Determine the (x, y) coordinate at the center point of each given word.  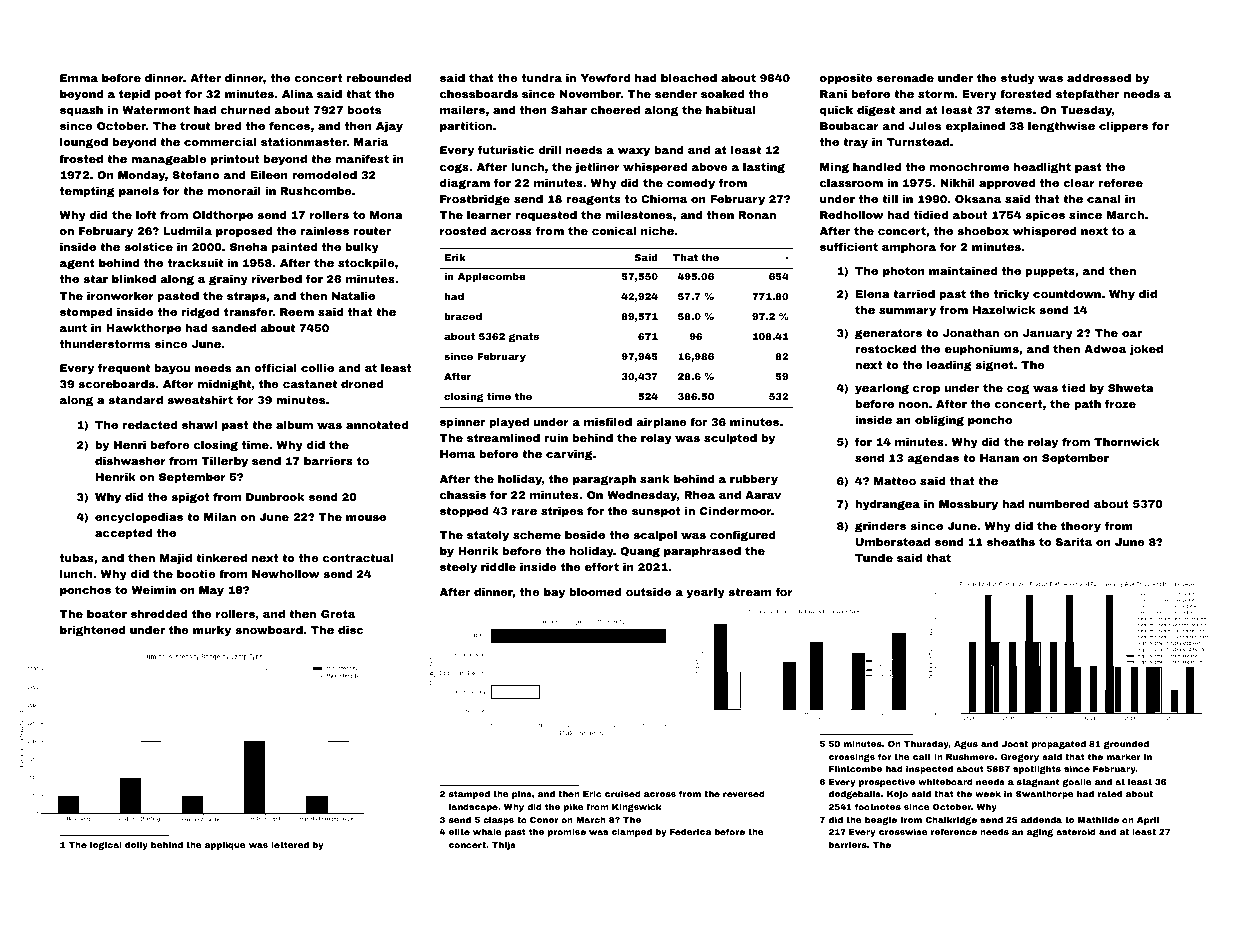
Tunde (874, 558)
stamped (469, 794)
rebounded (379, 78)
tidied (931, 215)
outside (648, 592)
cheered (615, 110)
